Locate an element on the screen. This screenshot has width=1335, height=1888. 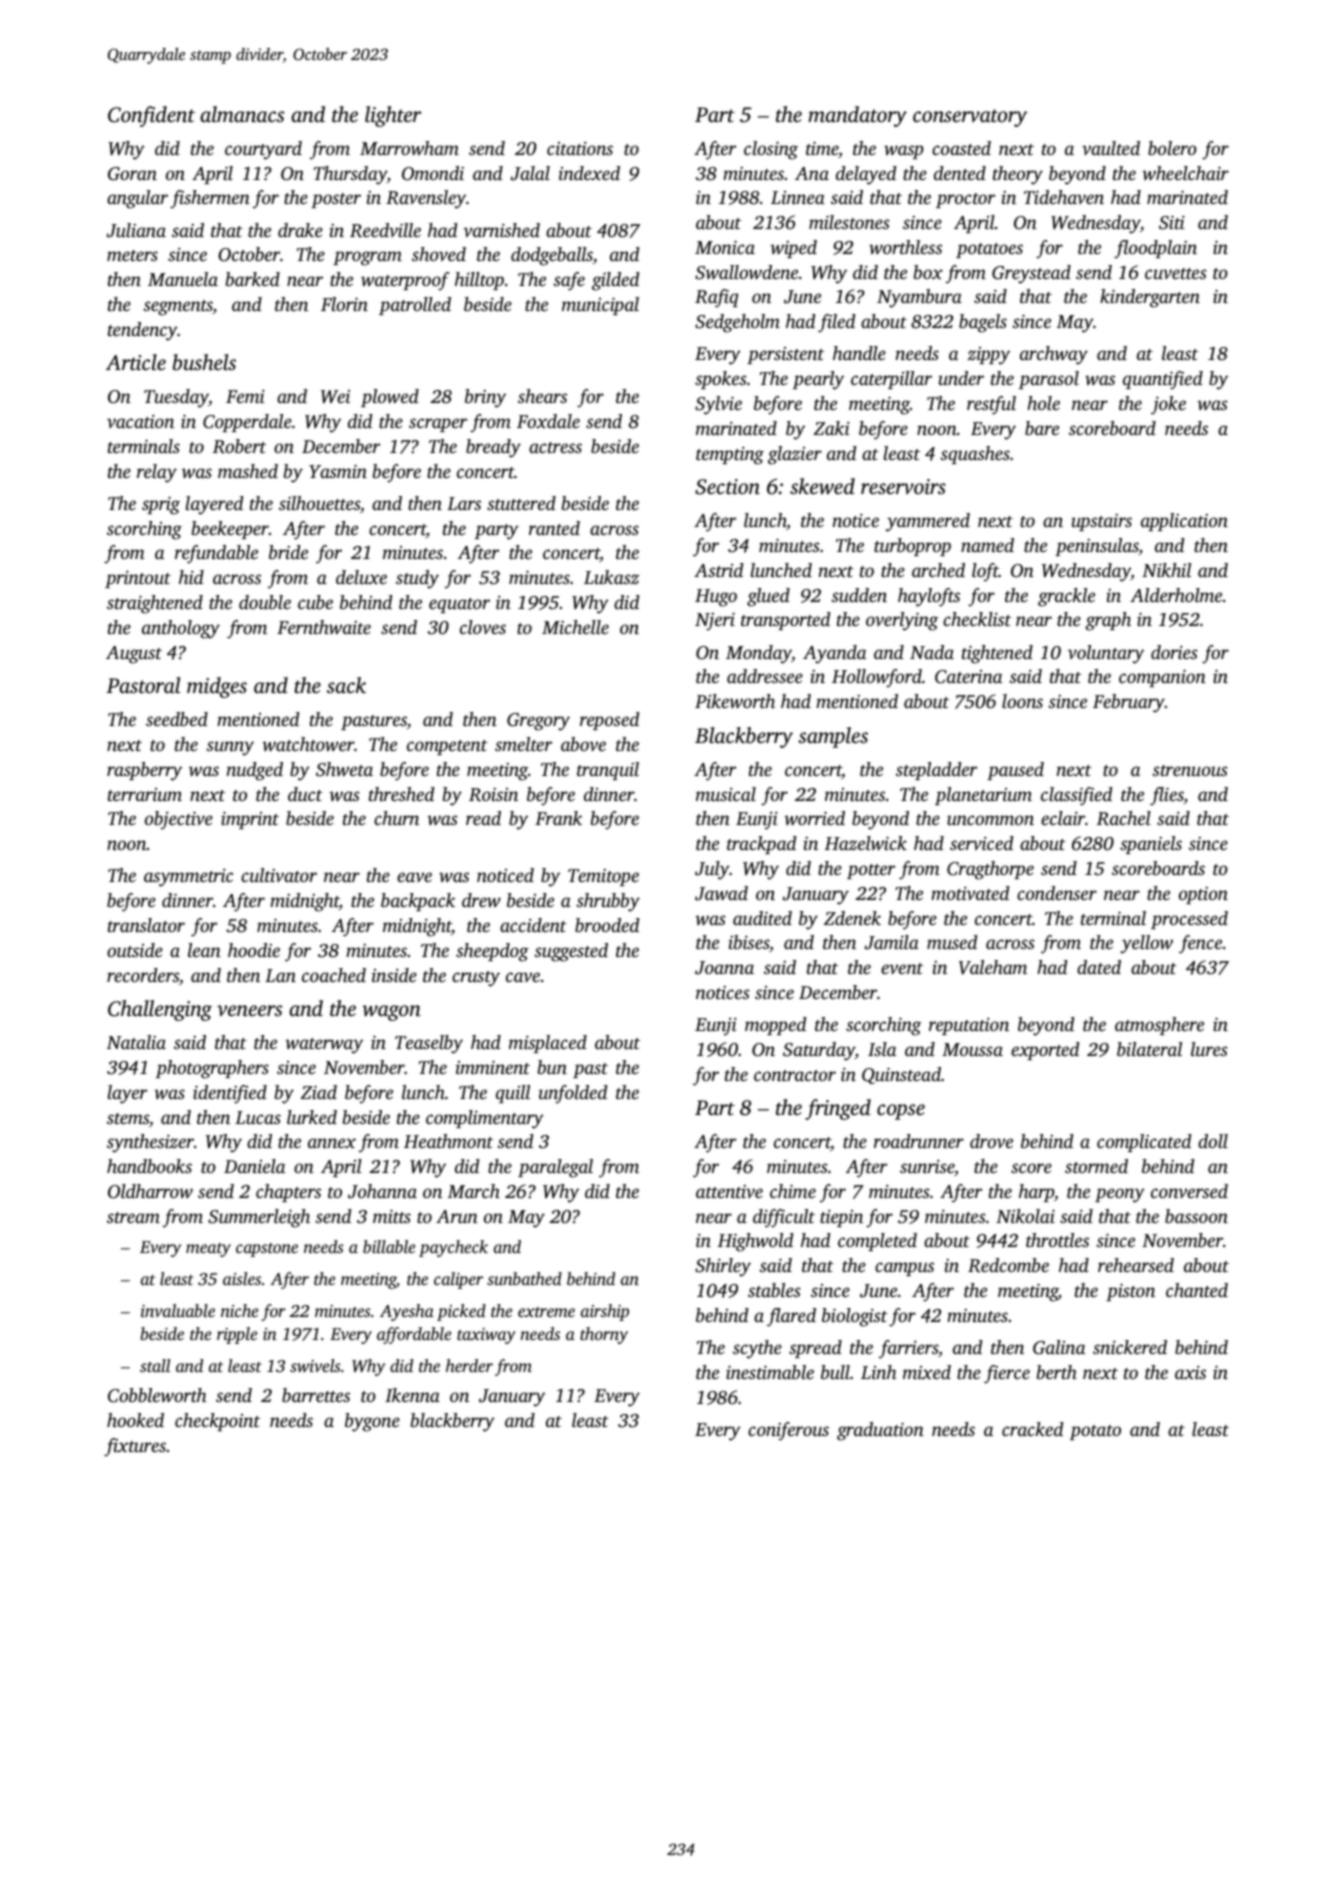
bushels is located at coordinates (204, 362).
